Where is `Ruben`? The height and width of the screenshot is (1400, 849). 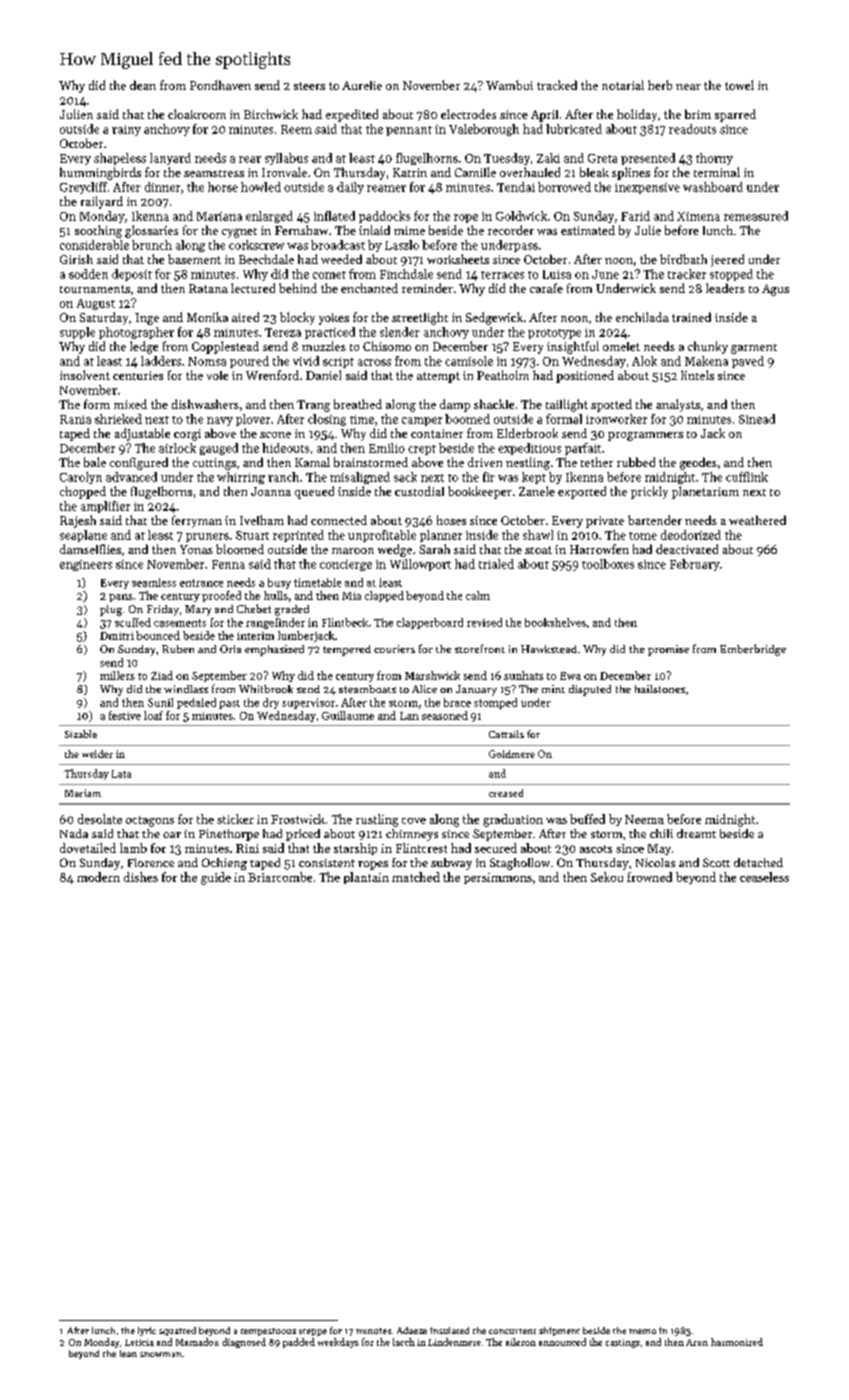 Ruben is located at coordinates (178, 649).
